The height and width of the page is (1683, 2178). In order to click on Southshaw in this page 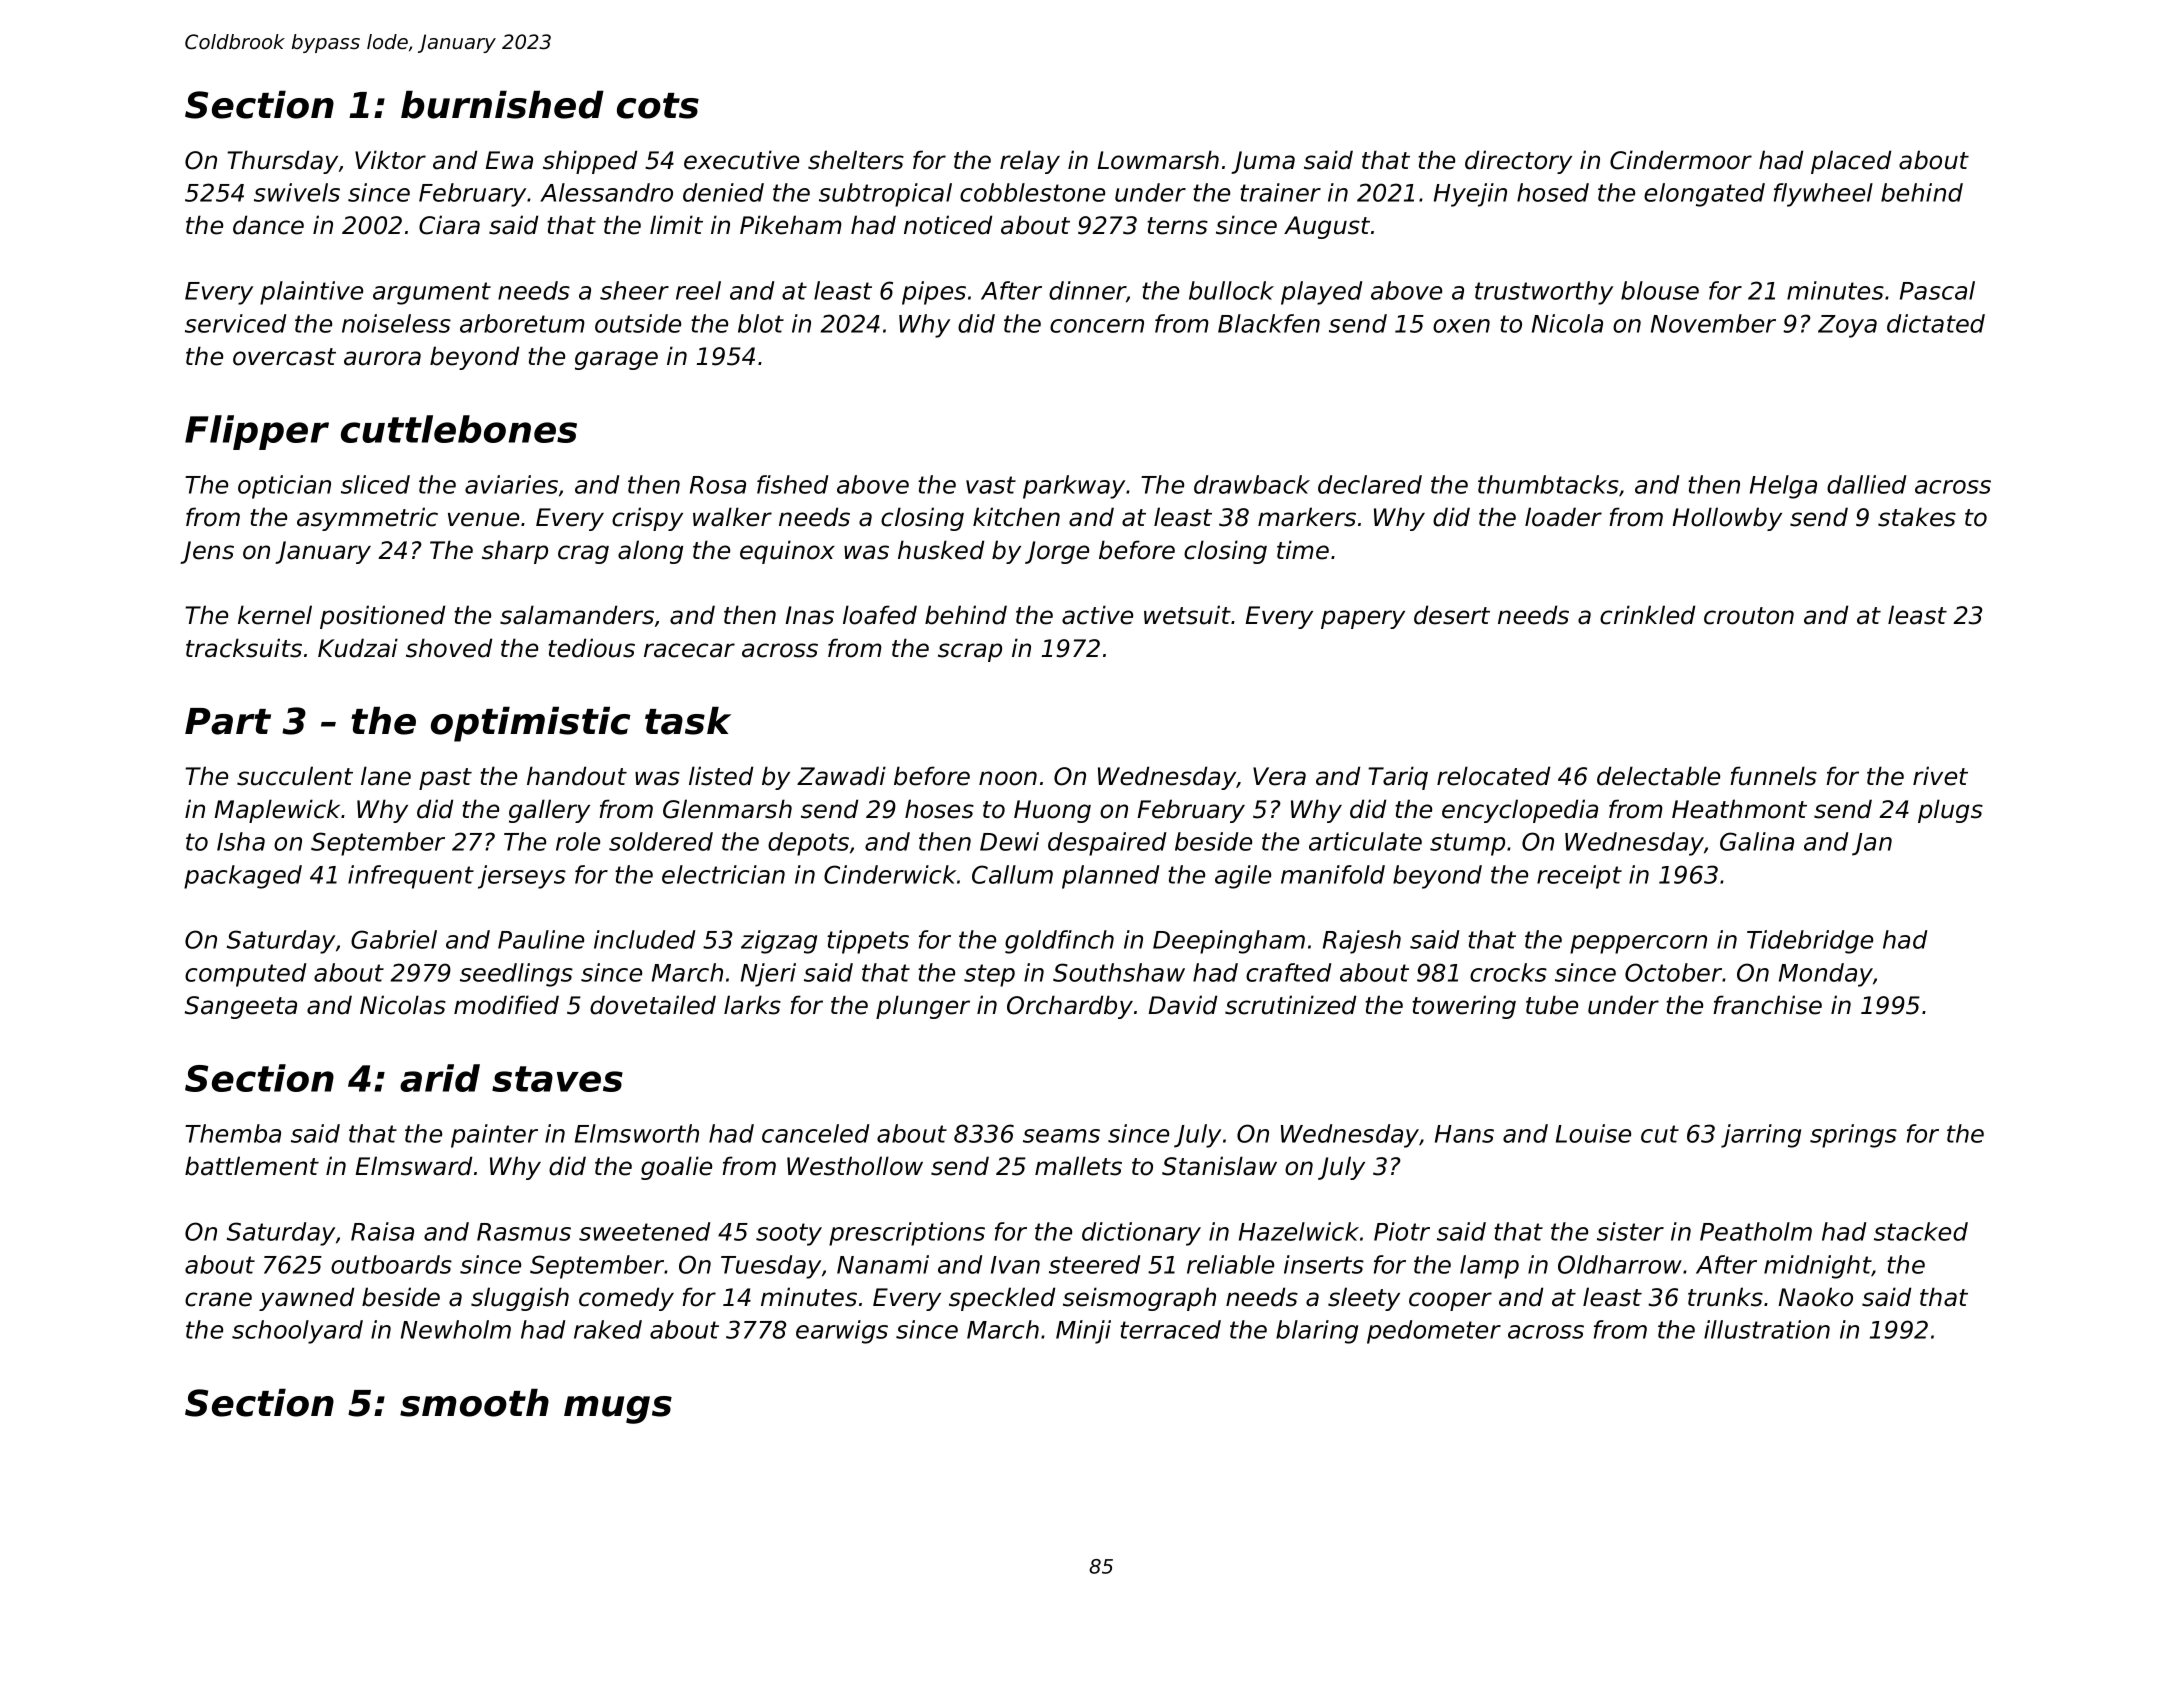, I will do `click(1119, 972)`.
